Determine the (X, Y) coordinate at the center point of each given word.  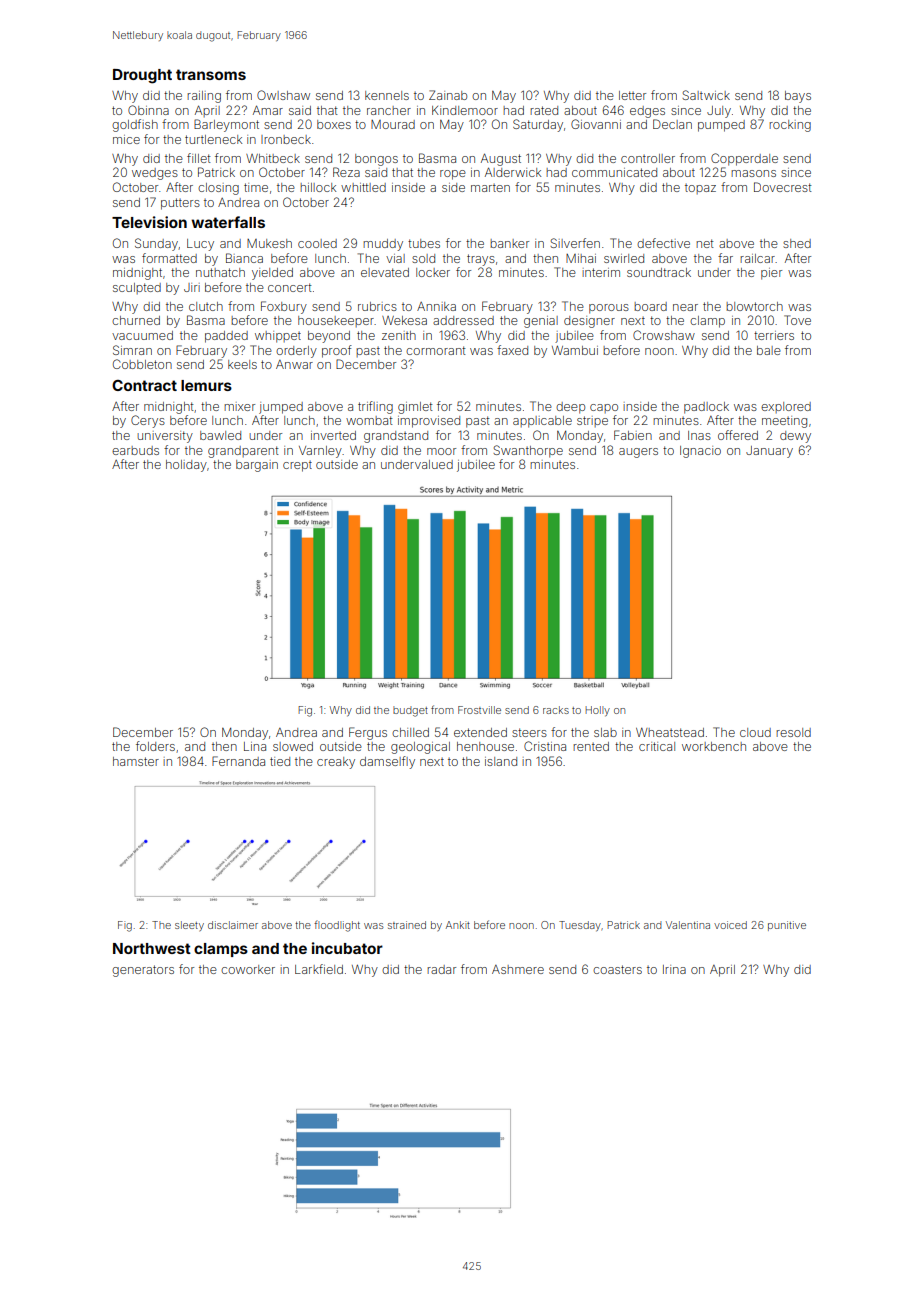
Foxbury (284, 307)
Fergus (368, 733)
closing (218, 189)
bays (798, 97)
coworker (248, 969)
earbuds (135, 450)
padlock (706, 408)
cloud (755, 732)
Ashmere (518, 969)
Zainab (448, 95)
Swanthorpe (528, 451)
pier (771, 274)
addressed (463, 320)
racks (556, 710)
